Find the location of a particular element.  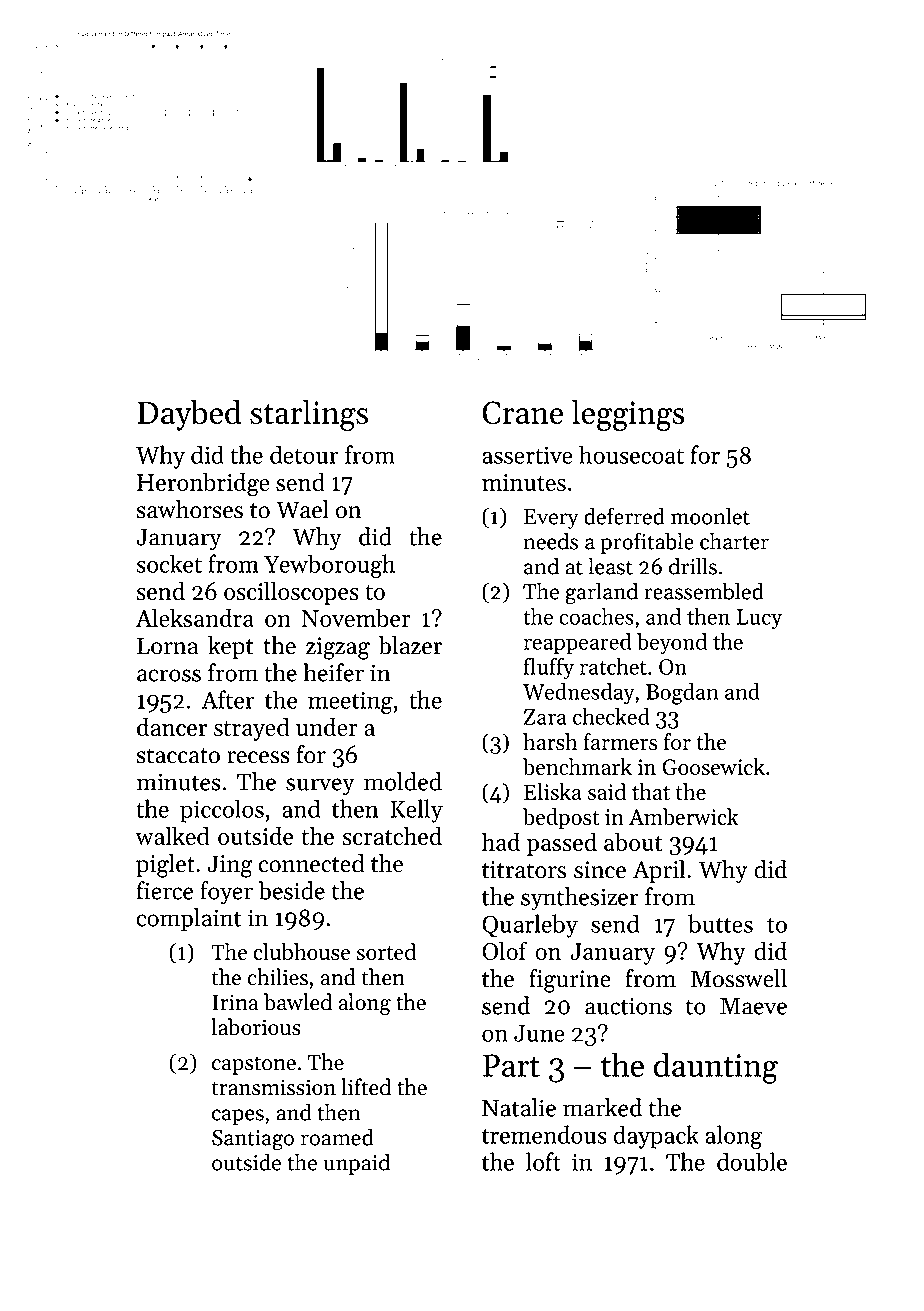

moonlet is located at coordinates (710, 516).
